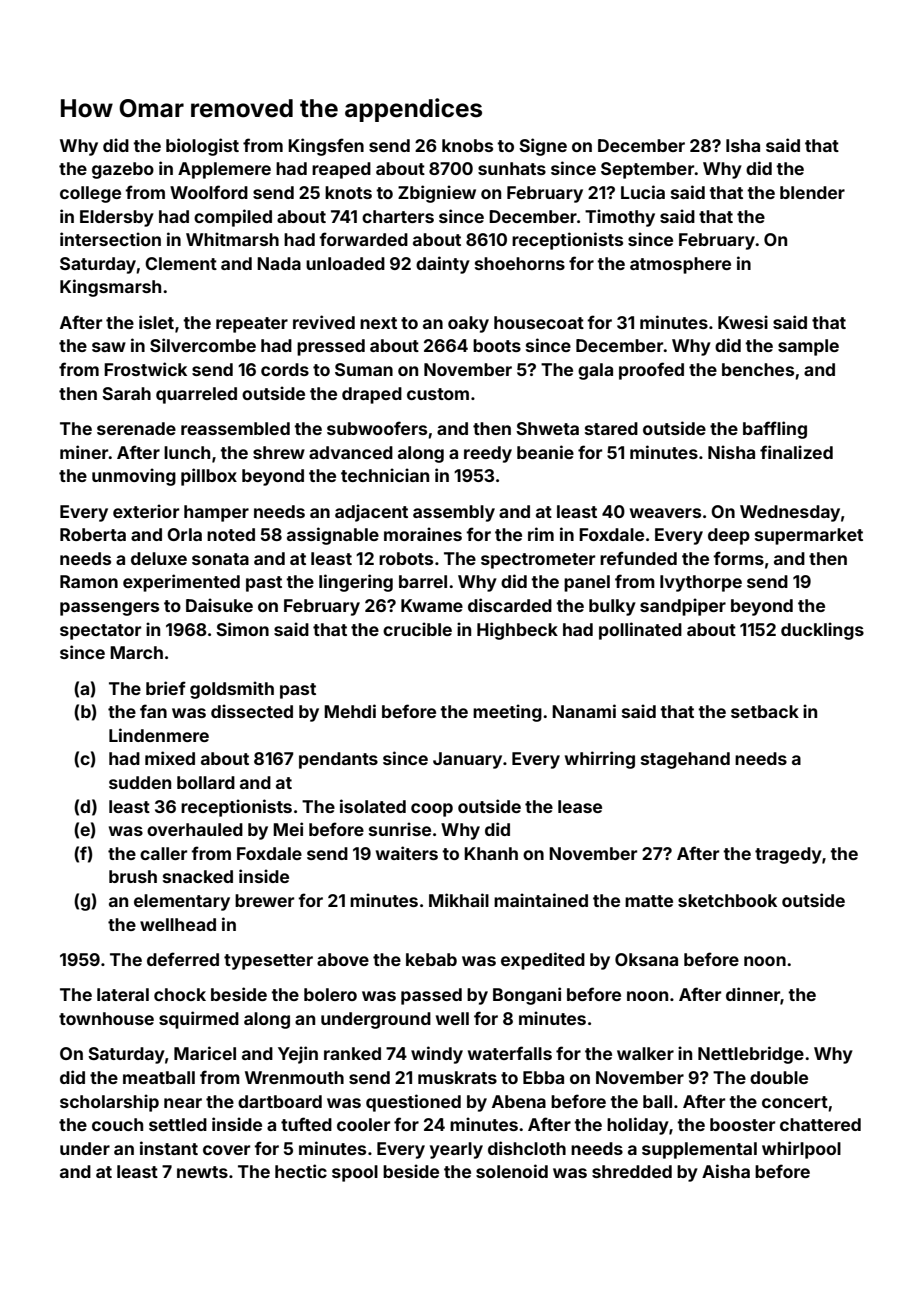 The image size is (924, 1308). What do you see at coordinates (110, 239) in the document?
I see `intersection` at bounding box center [110, 239].
